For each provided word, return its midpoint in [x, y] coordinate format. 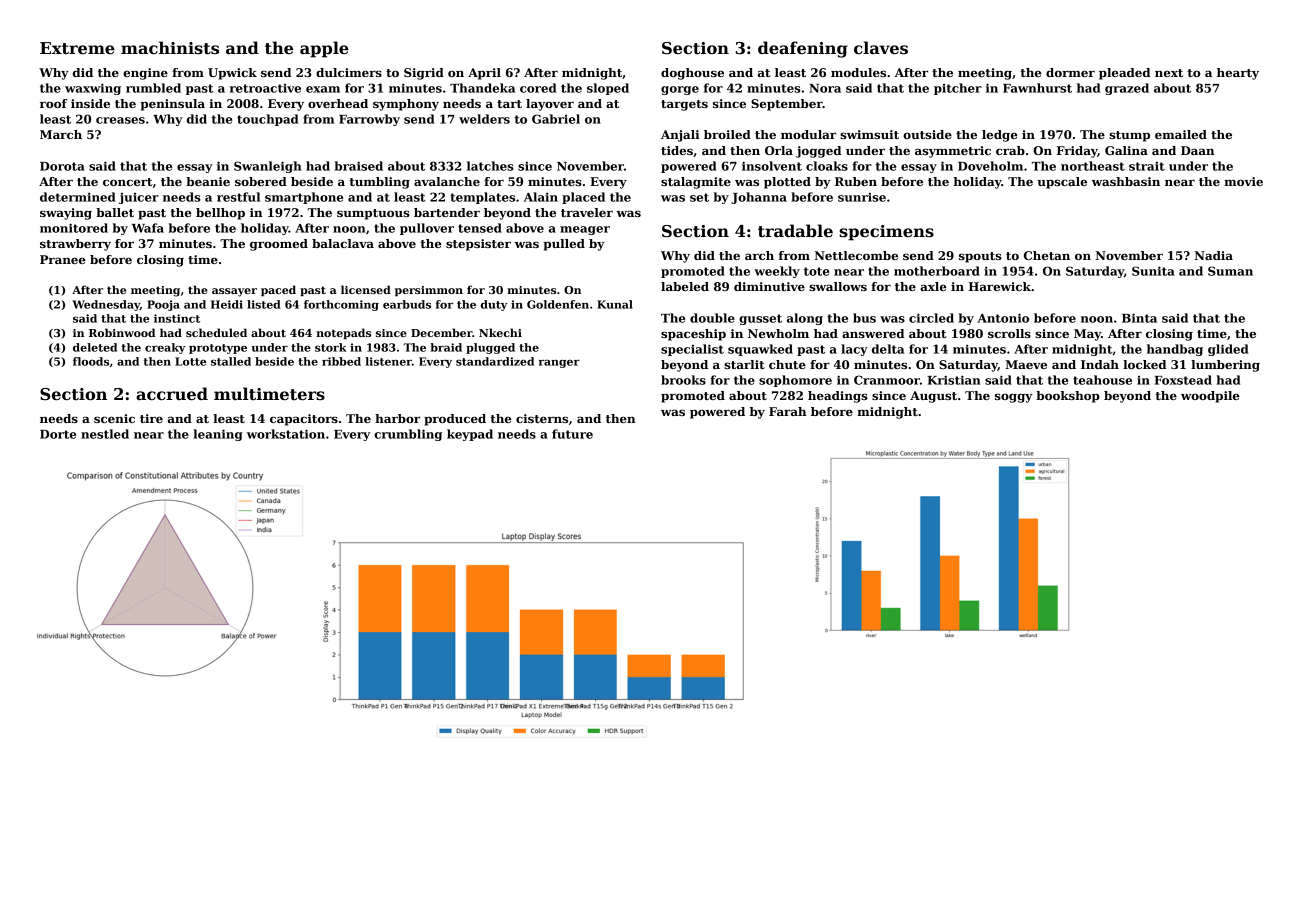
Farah [787, 411]
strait [1147, 166]
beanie [208, 181]
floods [91, 361]
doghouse [692, 74]
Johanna [759, 198]
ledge [1000, 136]
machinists [170, 48]
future [572, 434]
